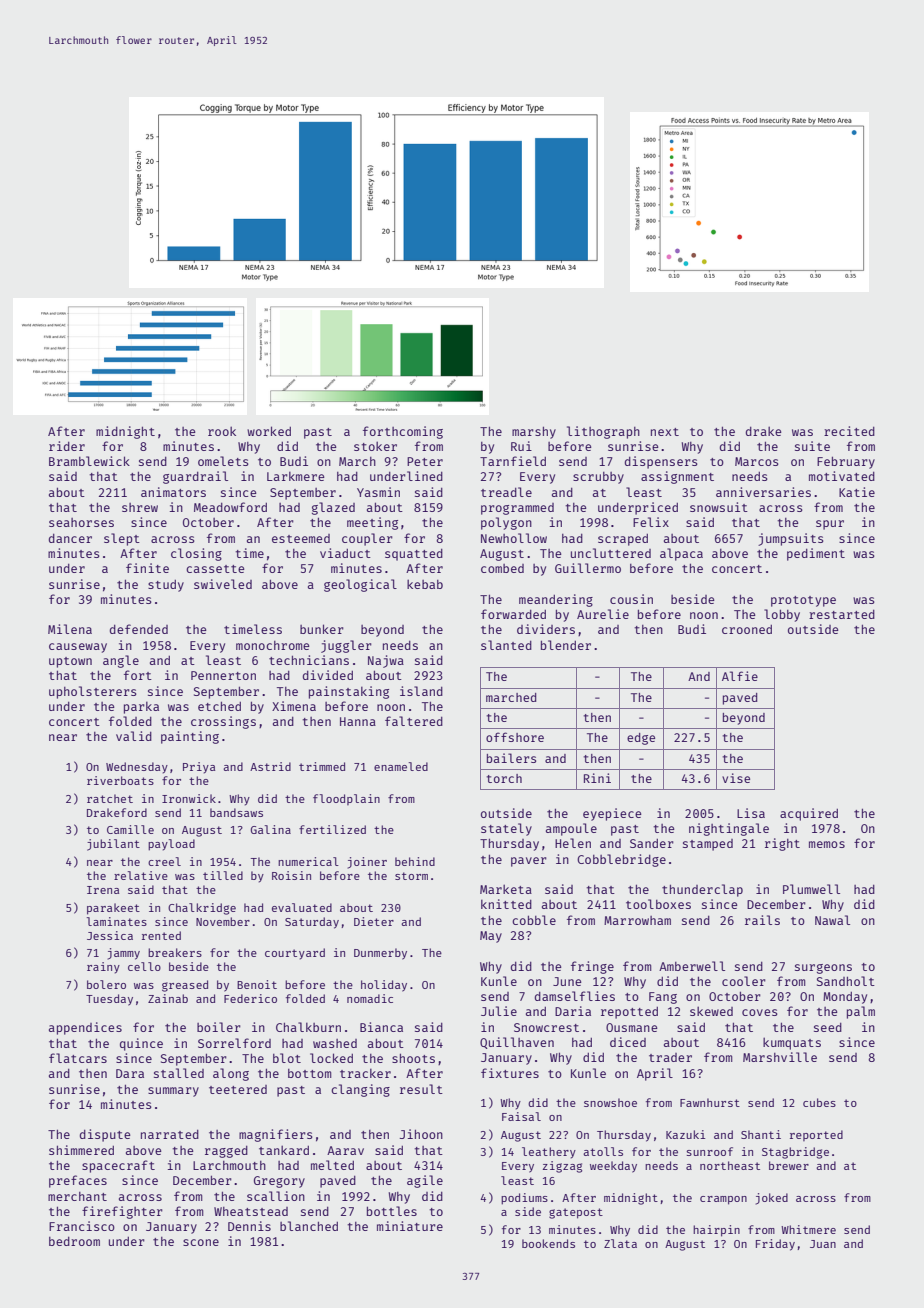 The width and height of the page is (924, 1308). What do you see at coordinates (375, 446) in the page?
I see `stoker` at bounding box center [375, 446].
